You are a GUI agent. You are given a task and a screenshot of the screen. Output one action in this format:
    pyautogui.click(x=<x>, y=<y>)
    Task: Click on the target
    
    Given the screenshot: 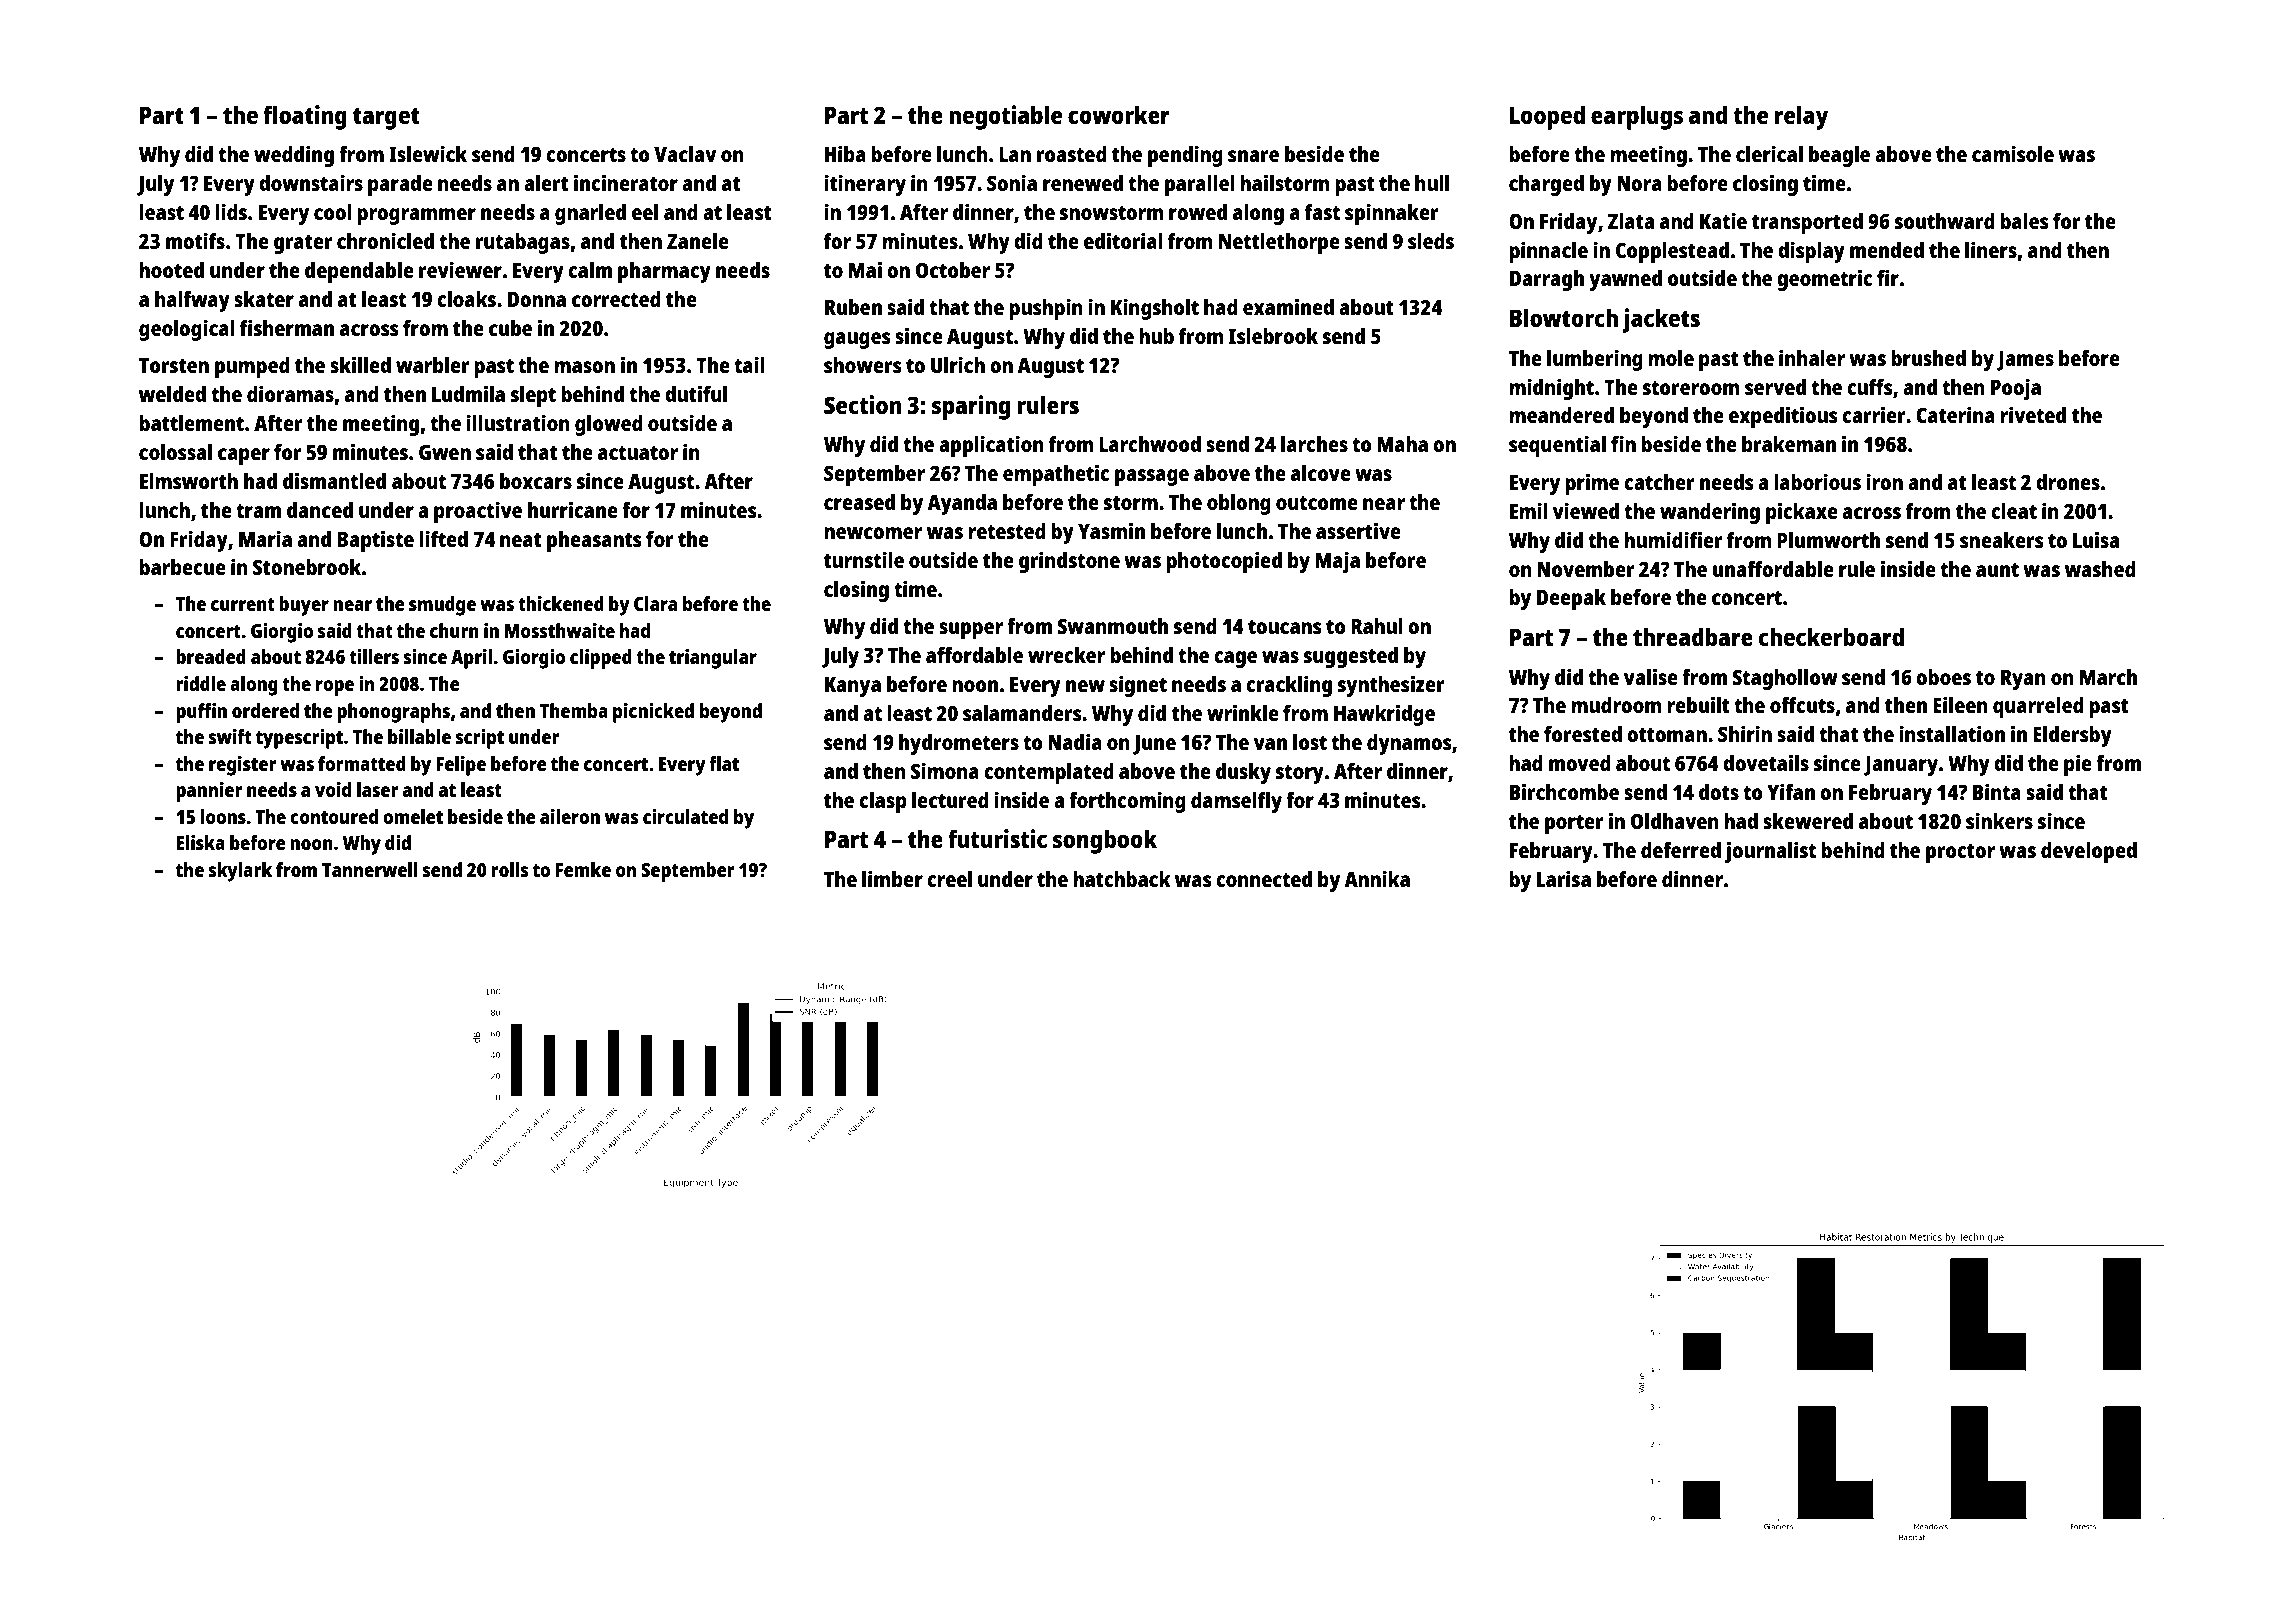 What is the action you would take?
    pyautogui.click(x=386, y=119)
